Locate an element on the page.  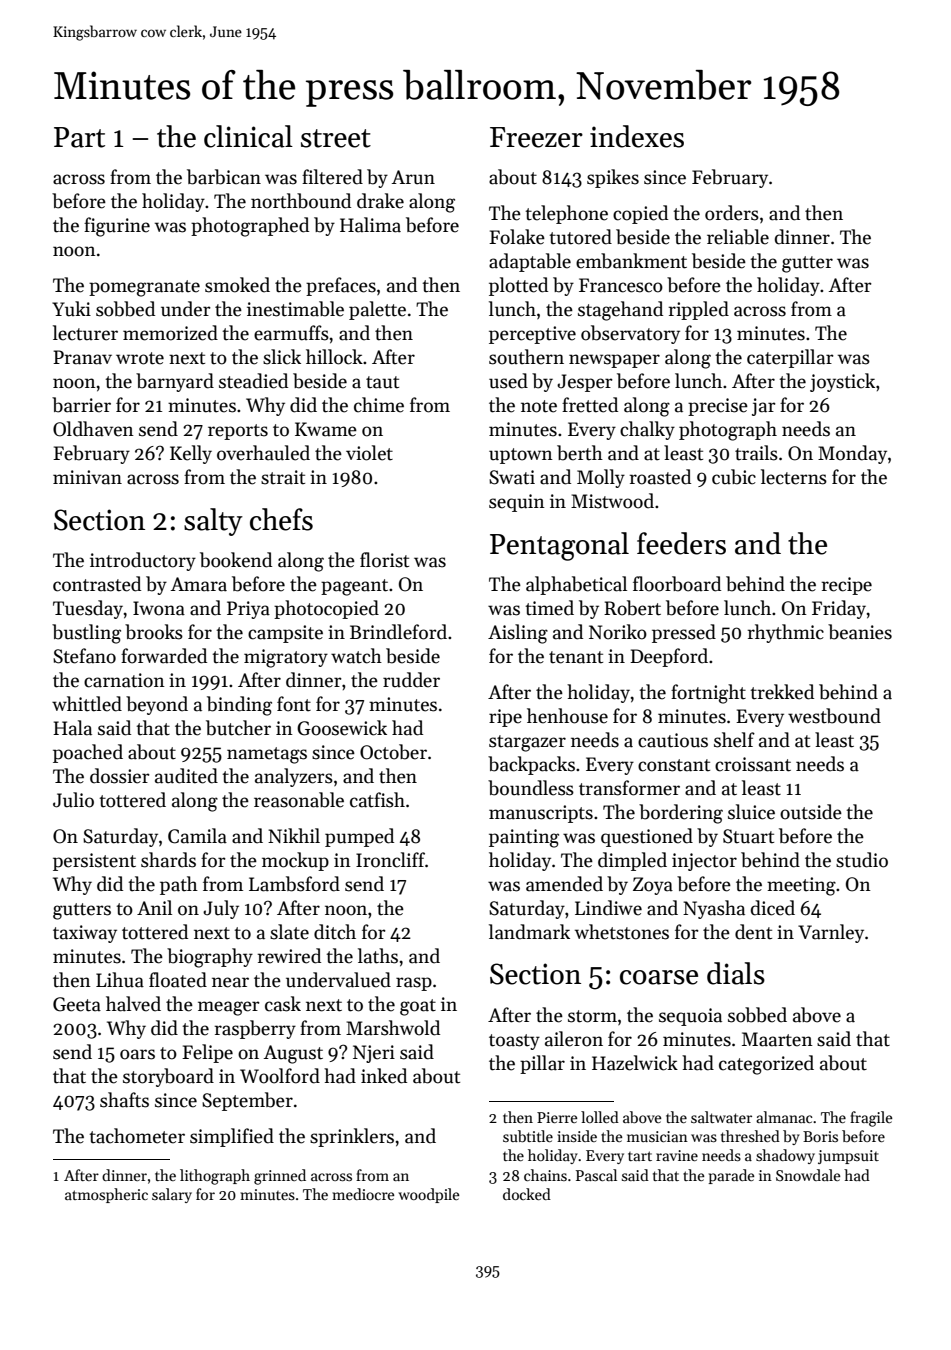
earmuffs is located at coordinates (291, 333).
